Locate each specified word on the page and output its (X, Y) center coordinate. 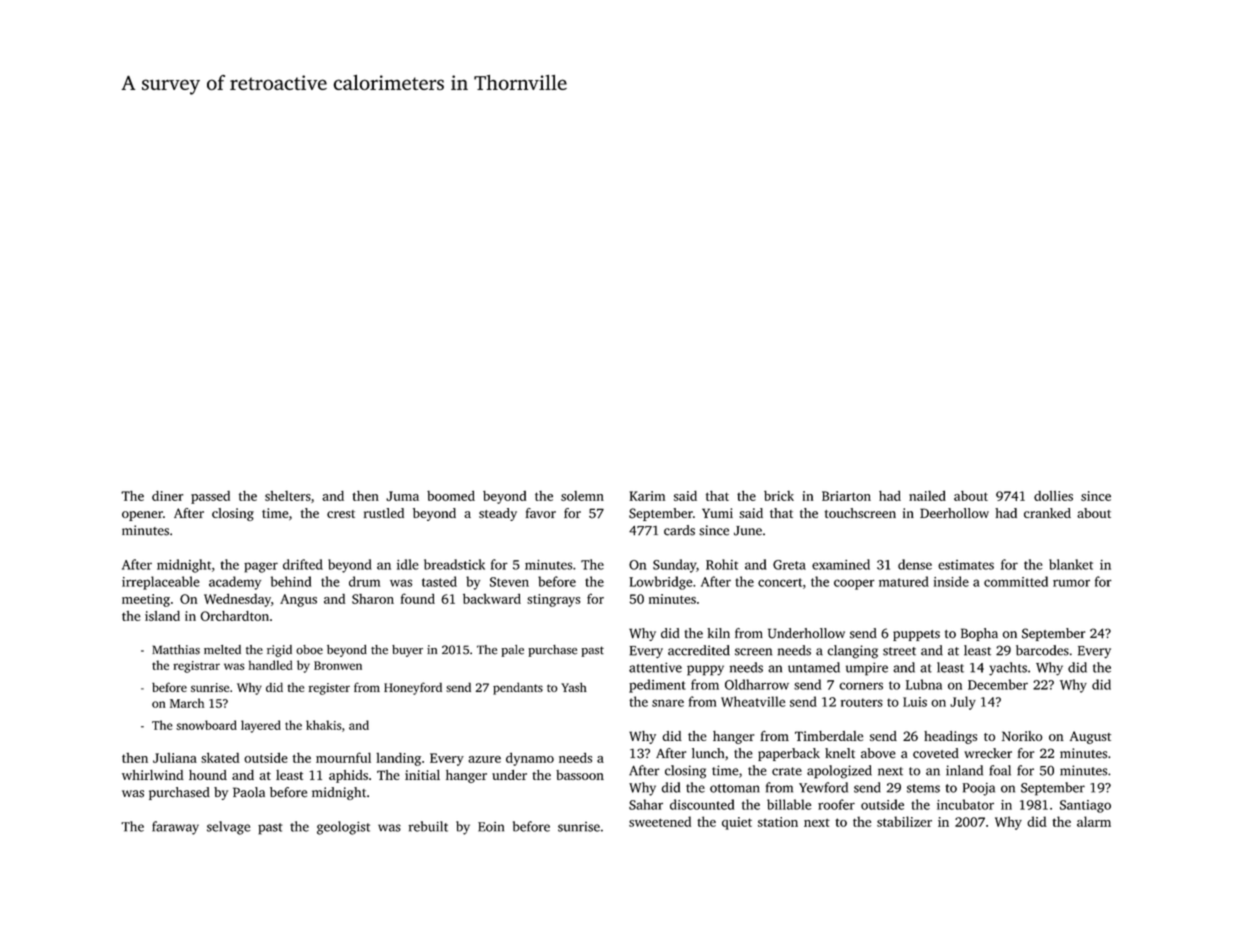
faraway (175, 828)
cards (679, 530)
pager (261, 567)
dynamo (530, 759)
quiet (737, 823)
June (748, 531)
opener (142, 516)
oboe (309, 650)
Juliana (175, 758)
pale (513, 651)
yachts (1008, 669)
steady (498, 514)
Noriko (1022, 736)
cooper (854, 584)
